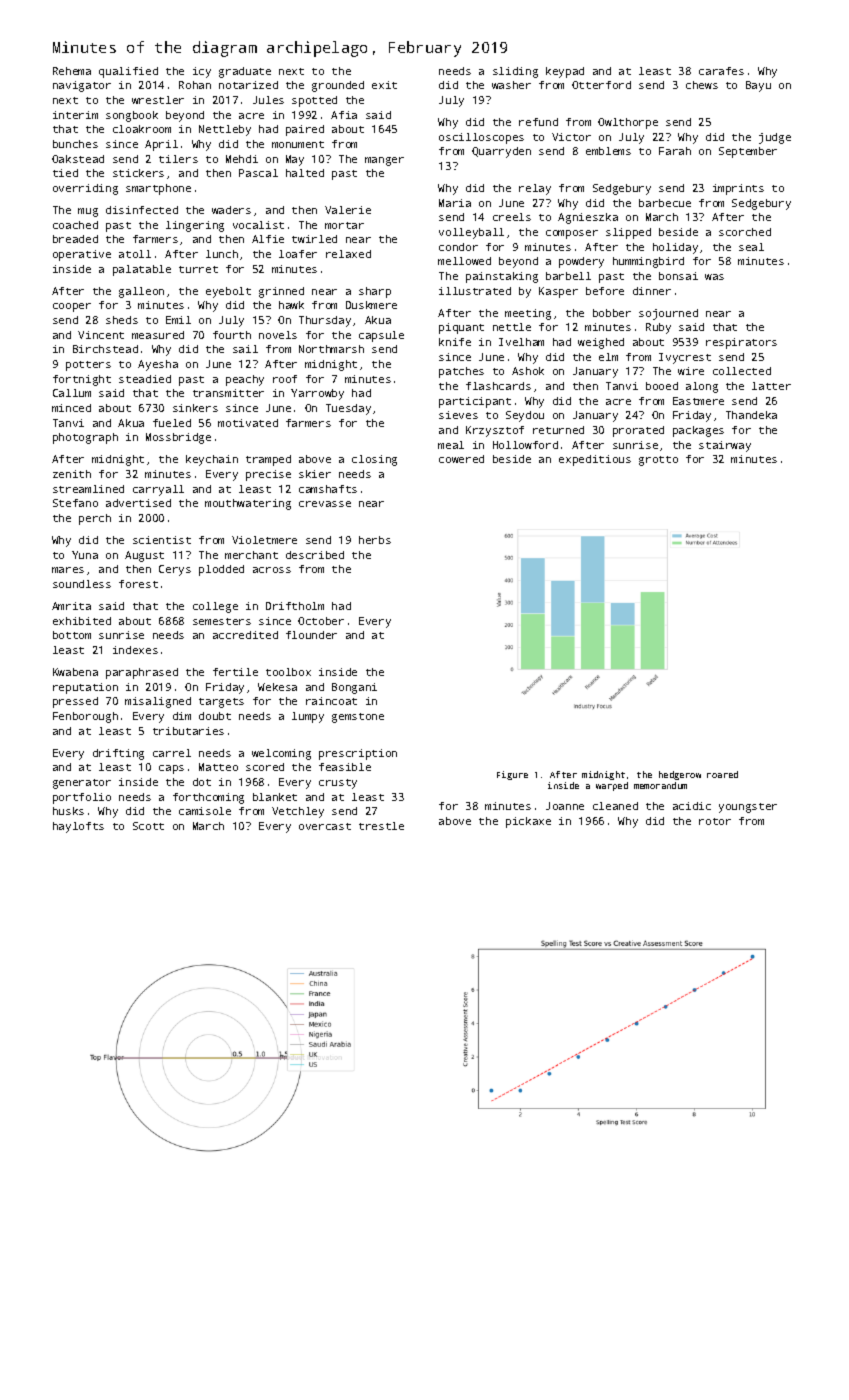 This image has height=1400, width=849. I want to click on zenith, so click(72, 474).
